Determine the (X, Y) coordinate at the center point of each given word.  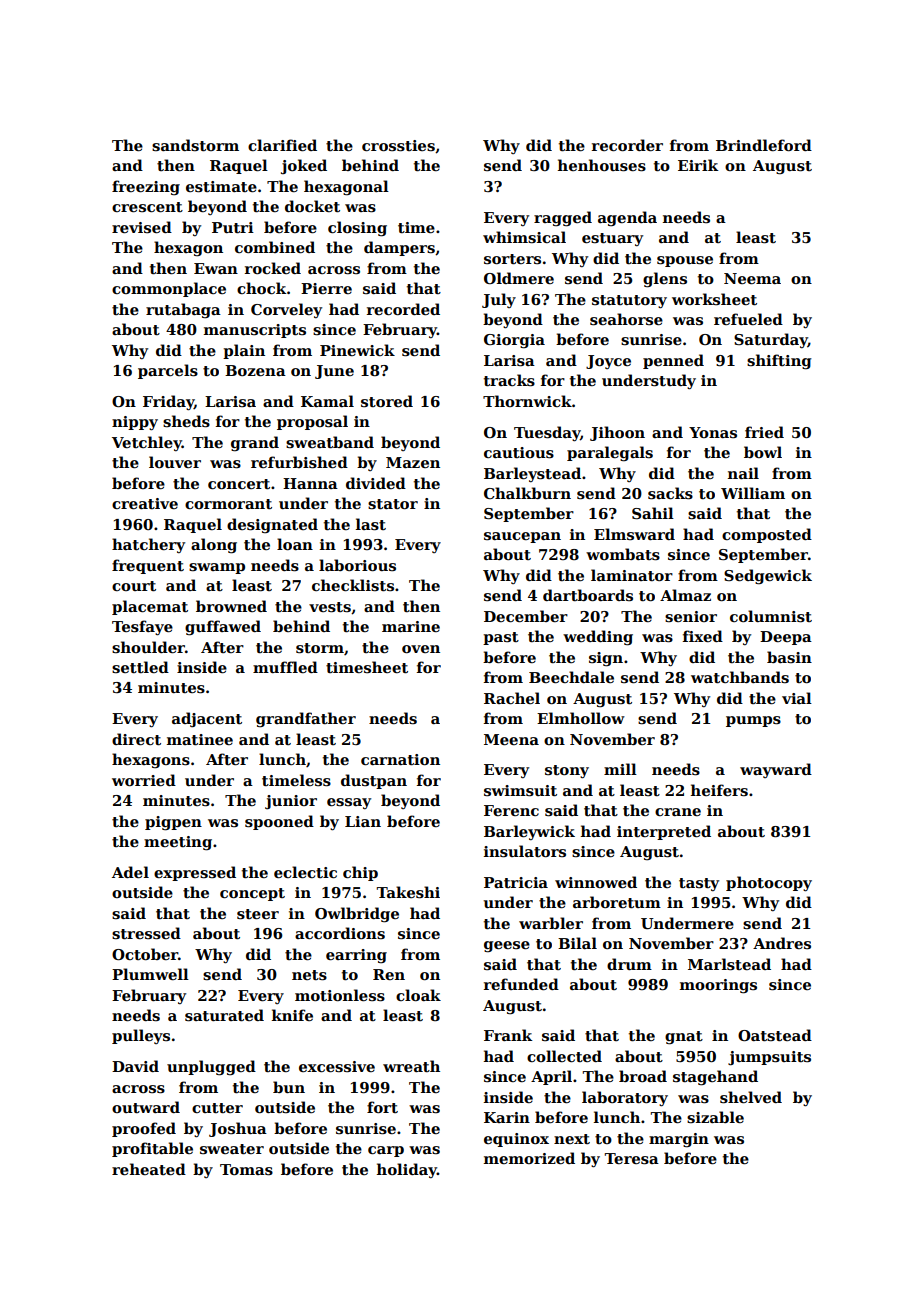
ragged (563, 219)
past (501, 638)
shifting (779, 362)
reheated (149, 1169)
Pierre (326, 288)
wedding (598, 638)
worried (144, 780)
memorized (529, 1158)
